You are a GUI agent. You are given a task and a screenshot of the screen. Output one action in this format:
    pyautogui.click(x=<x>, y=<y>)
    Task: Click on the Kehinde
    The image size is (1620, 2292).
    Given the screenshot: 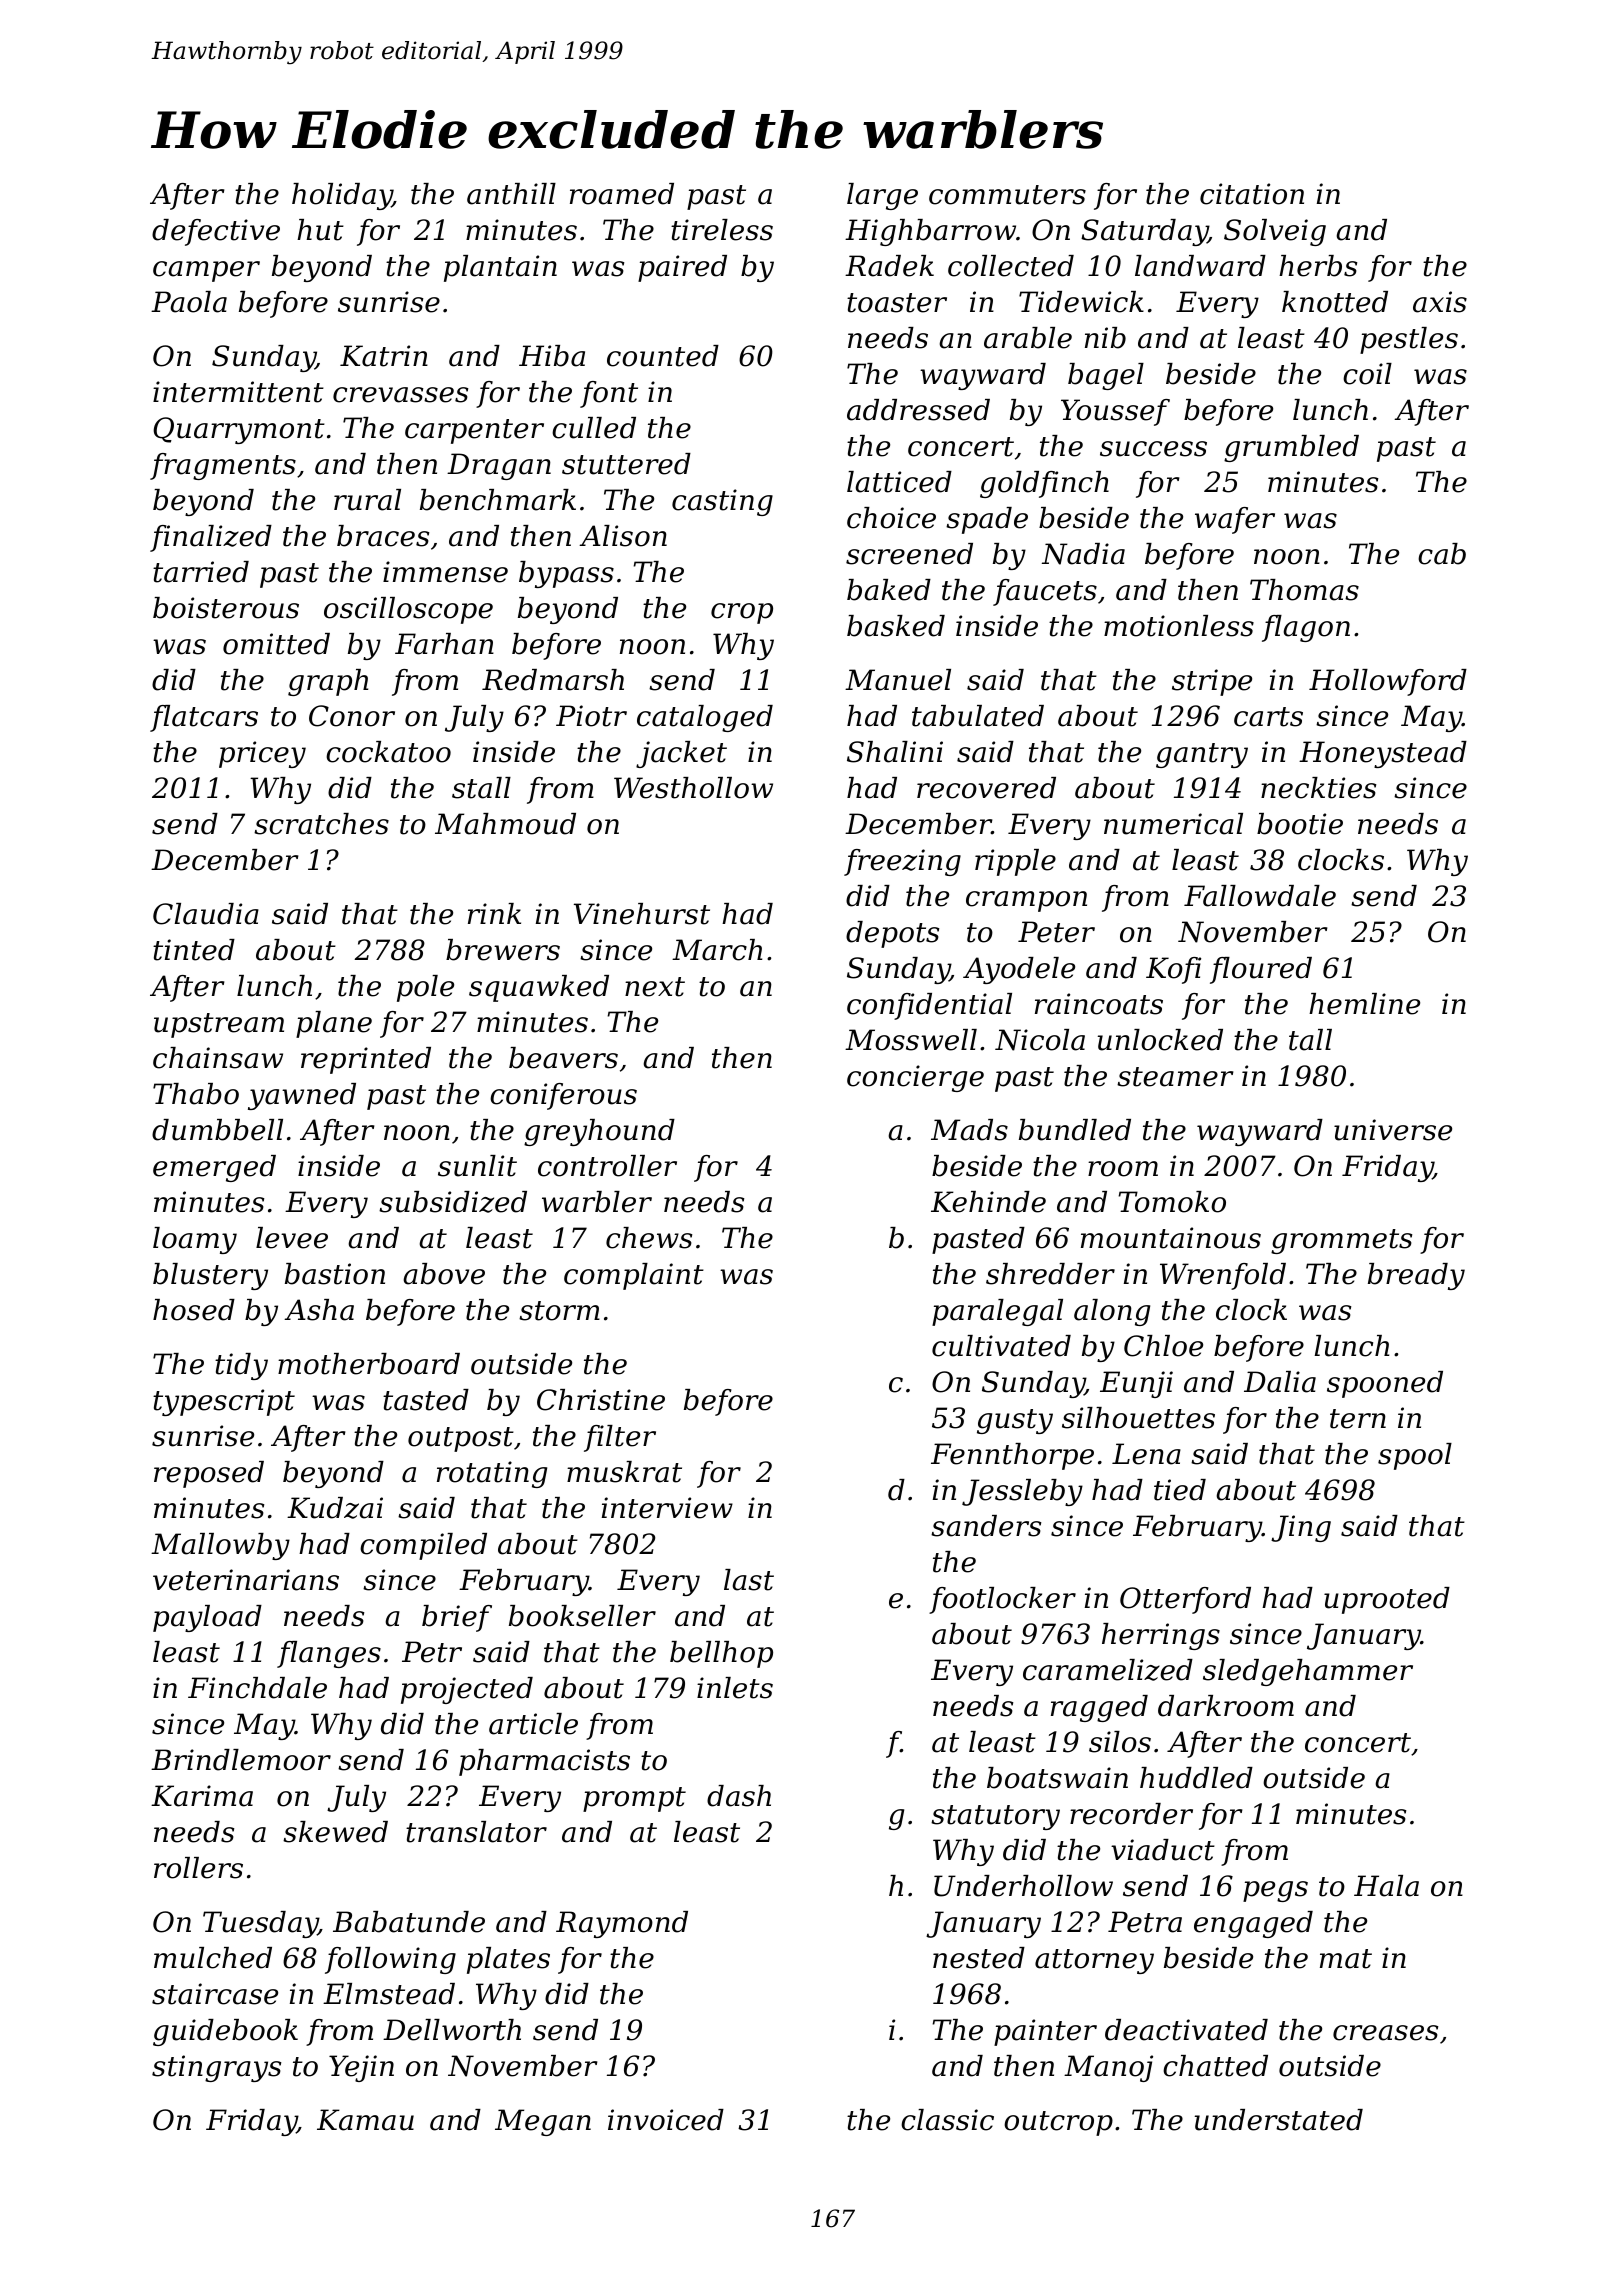 What is the action you would take?
    pyautogui.click(x=988, y=1202)
